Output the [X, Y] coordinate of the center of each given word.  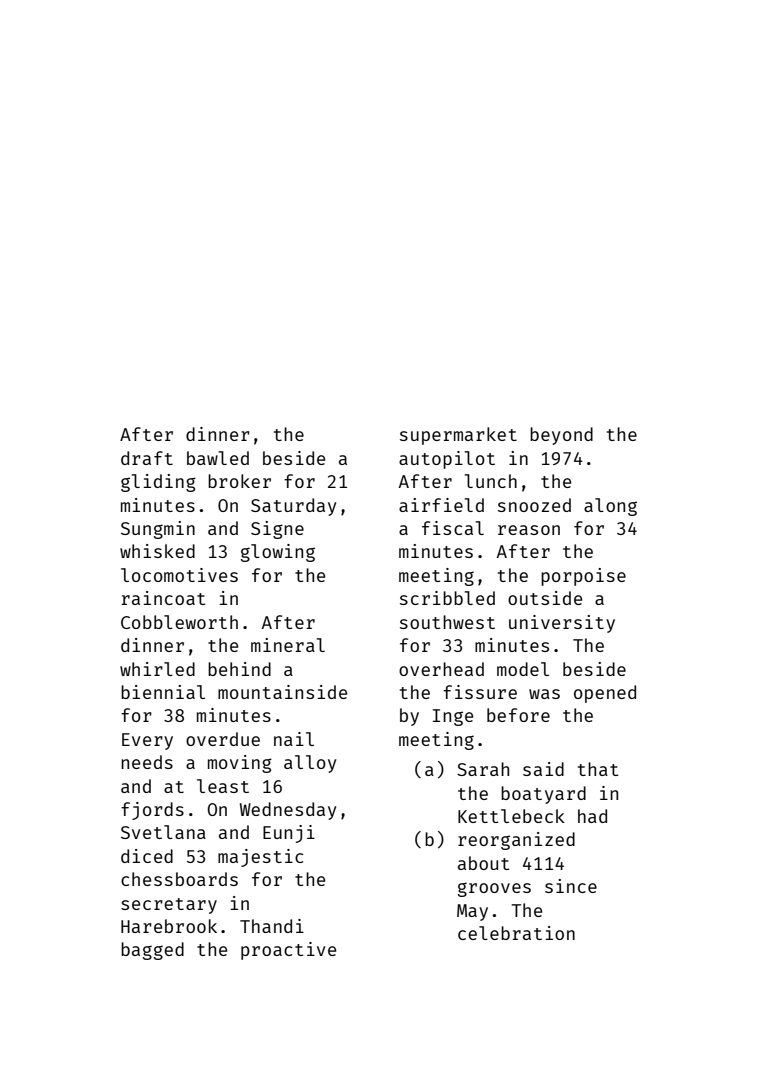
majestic [260, 858]
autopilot [447, 460]
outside [545, 598]
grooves [494, 889]
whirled [157, 669]
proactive [288, 951]
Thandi [272, 926]
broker [239, 481]
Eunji [289, 834]
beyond [561, 436]
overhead [441, 669]
